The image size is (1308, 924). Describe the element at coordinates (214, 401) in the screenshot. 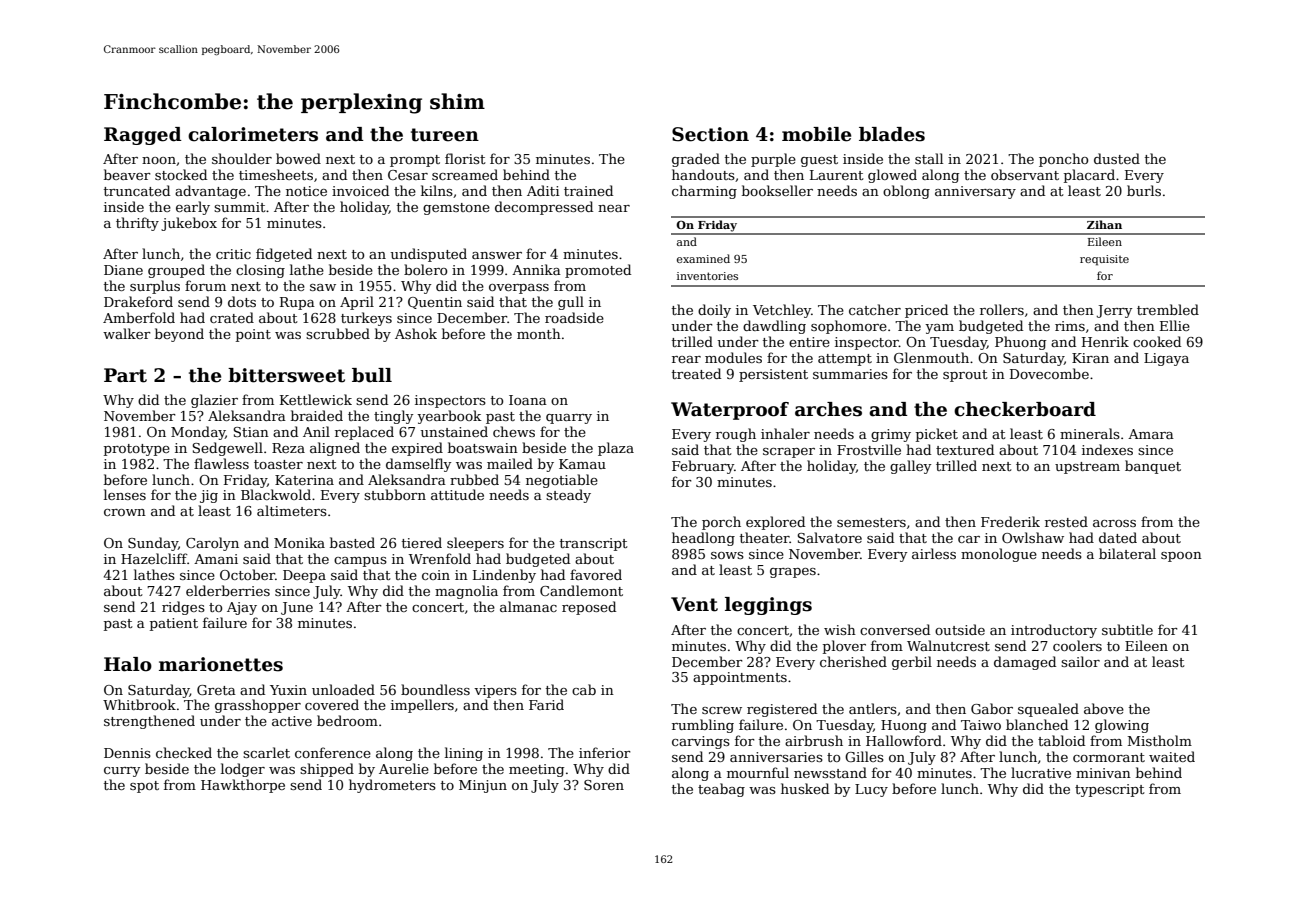

I see `glazier` at that location.
